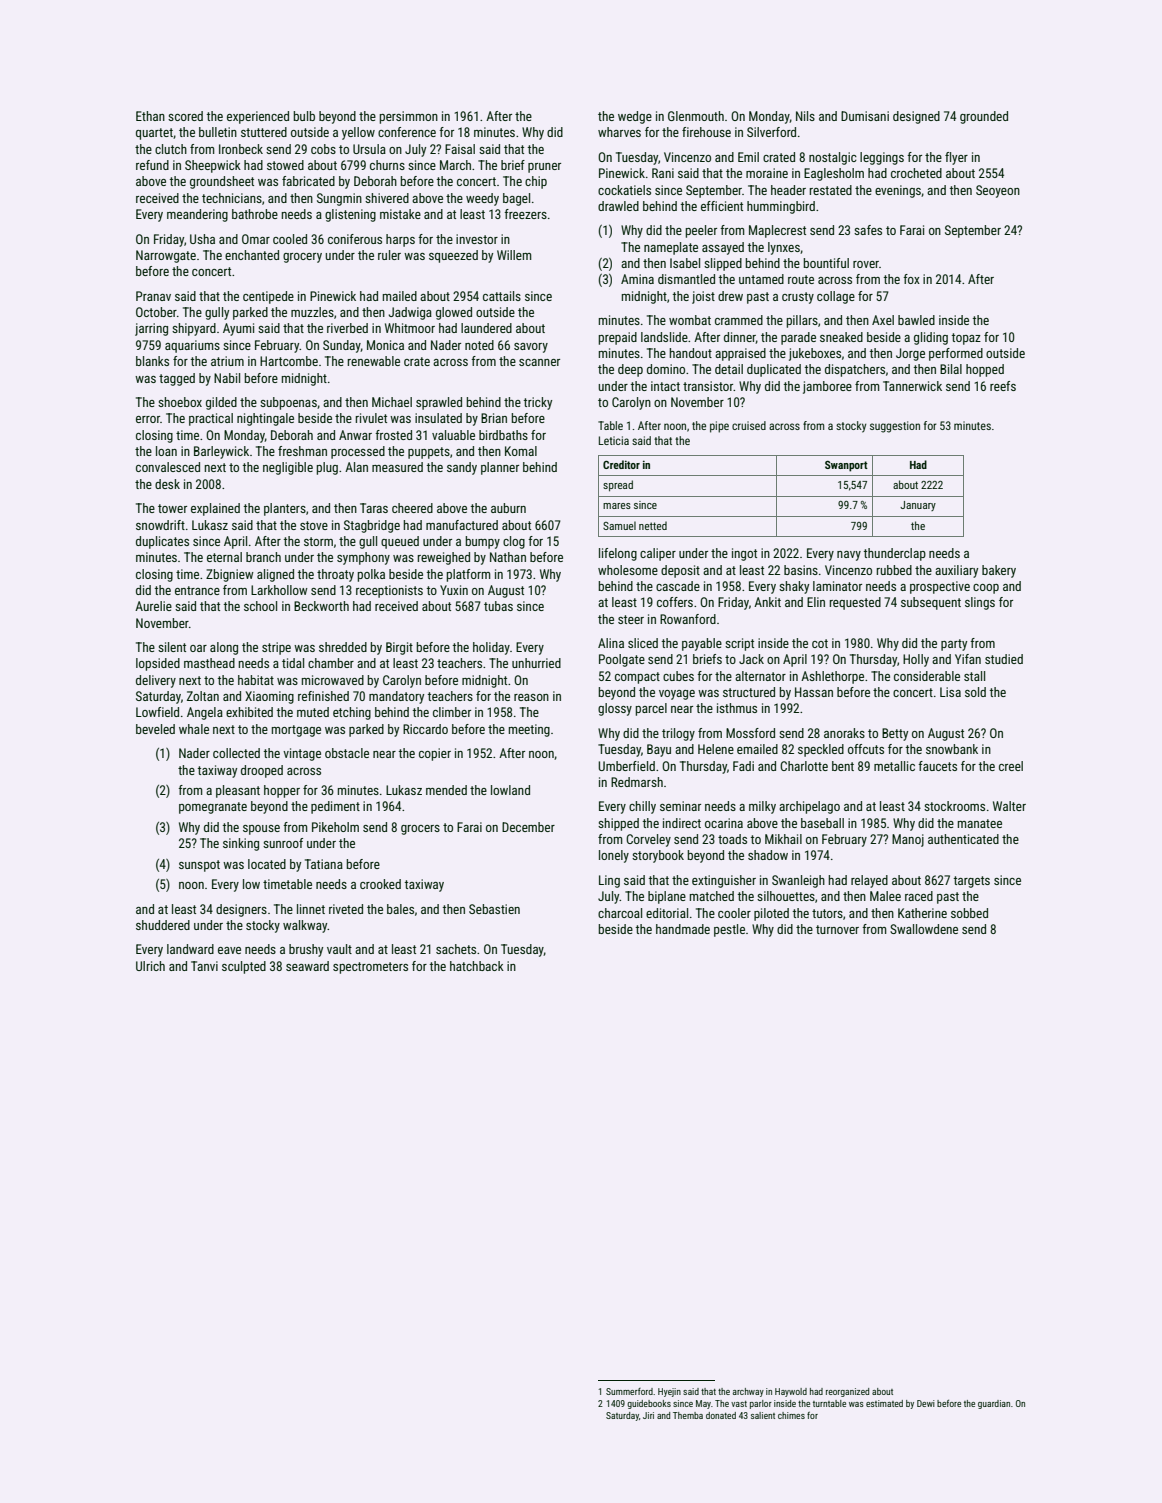  I want to click on tricky, so click(538, 403).
